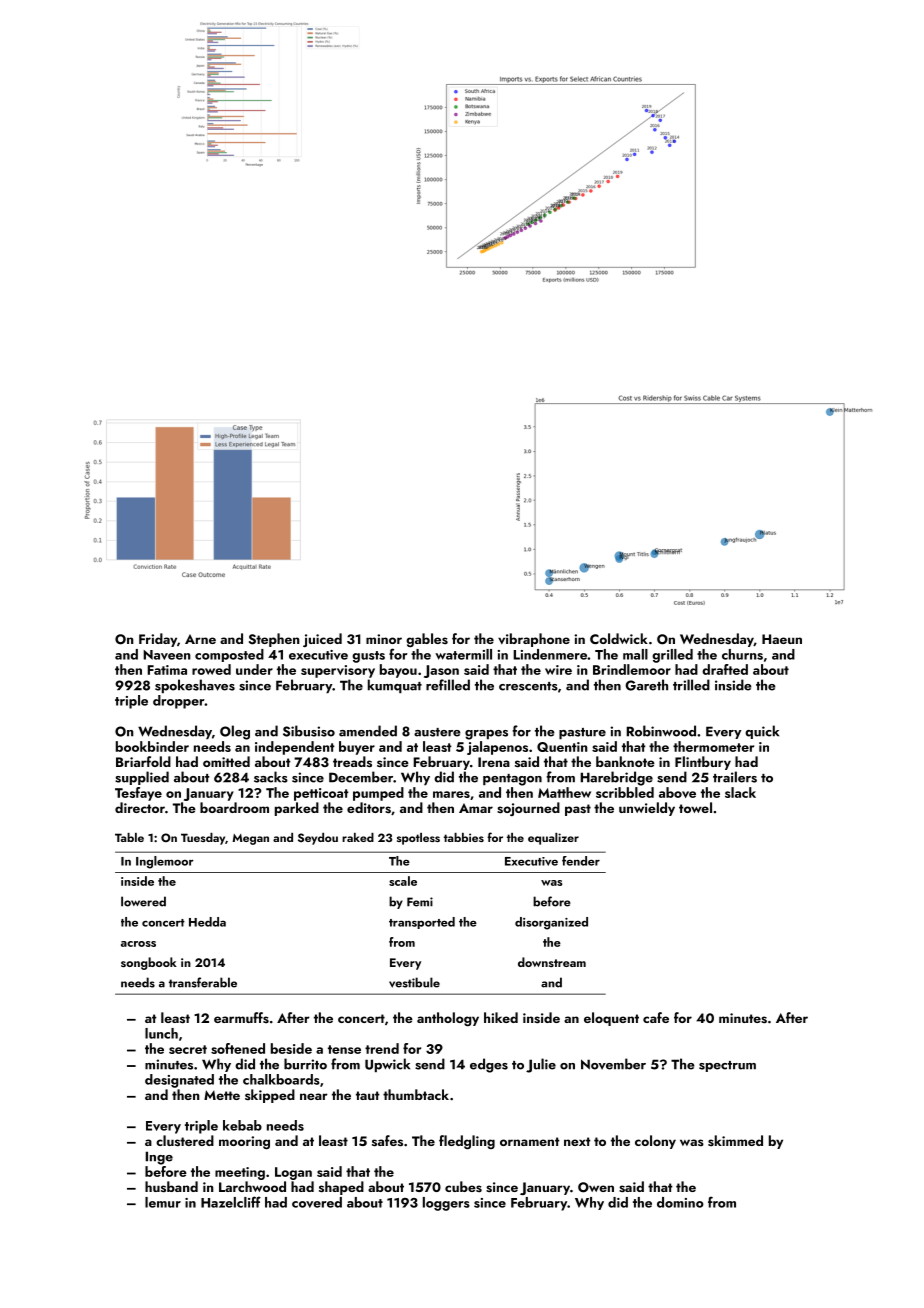 Image resolution: width=924 pixels, height=1308 pixels. I want to click on transferable, so click(203, 982).
